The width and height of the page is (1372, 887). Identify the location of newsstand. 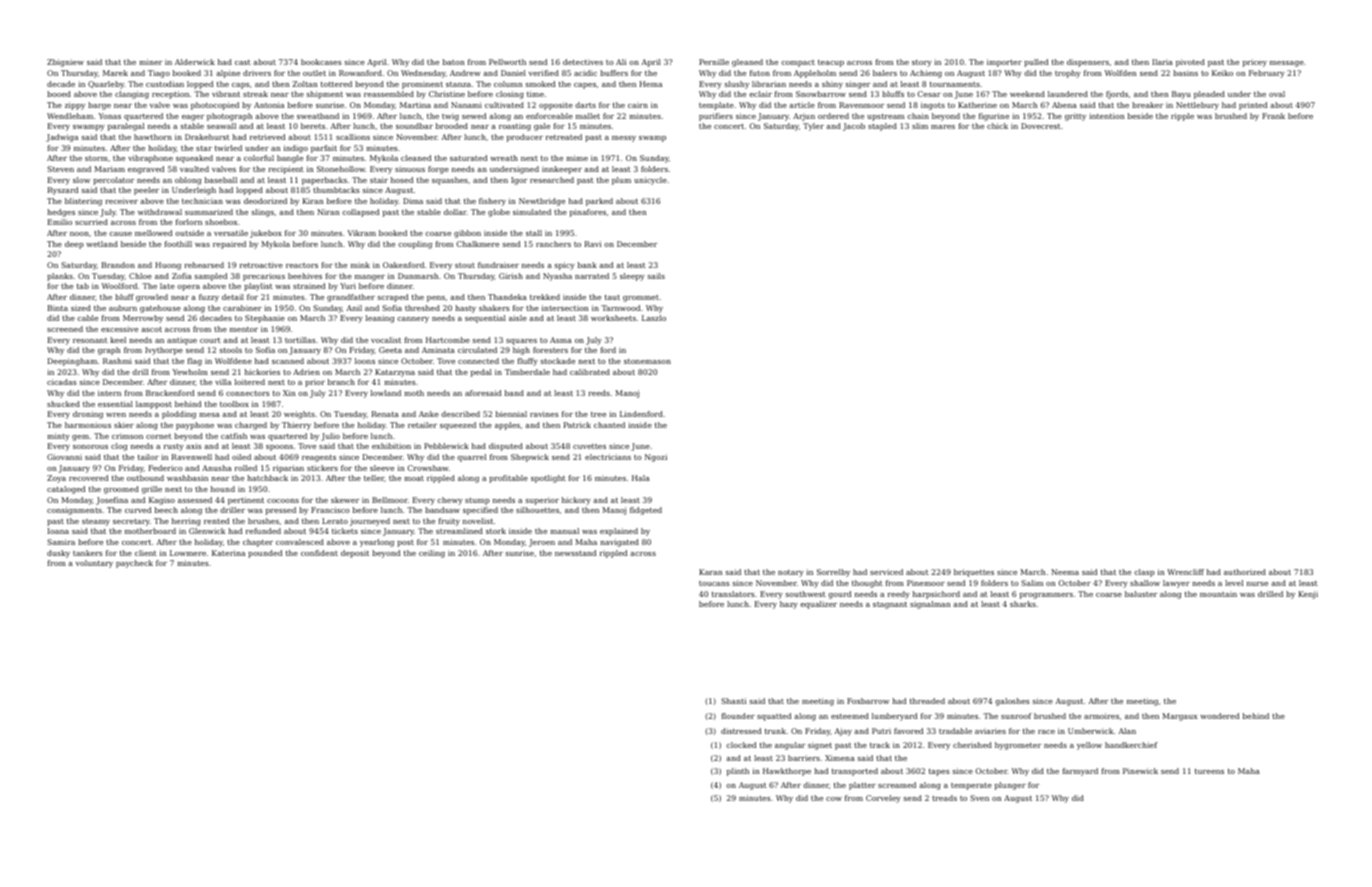
(575, 553).
